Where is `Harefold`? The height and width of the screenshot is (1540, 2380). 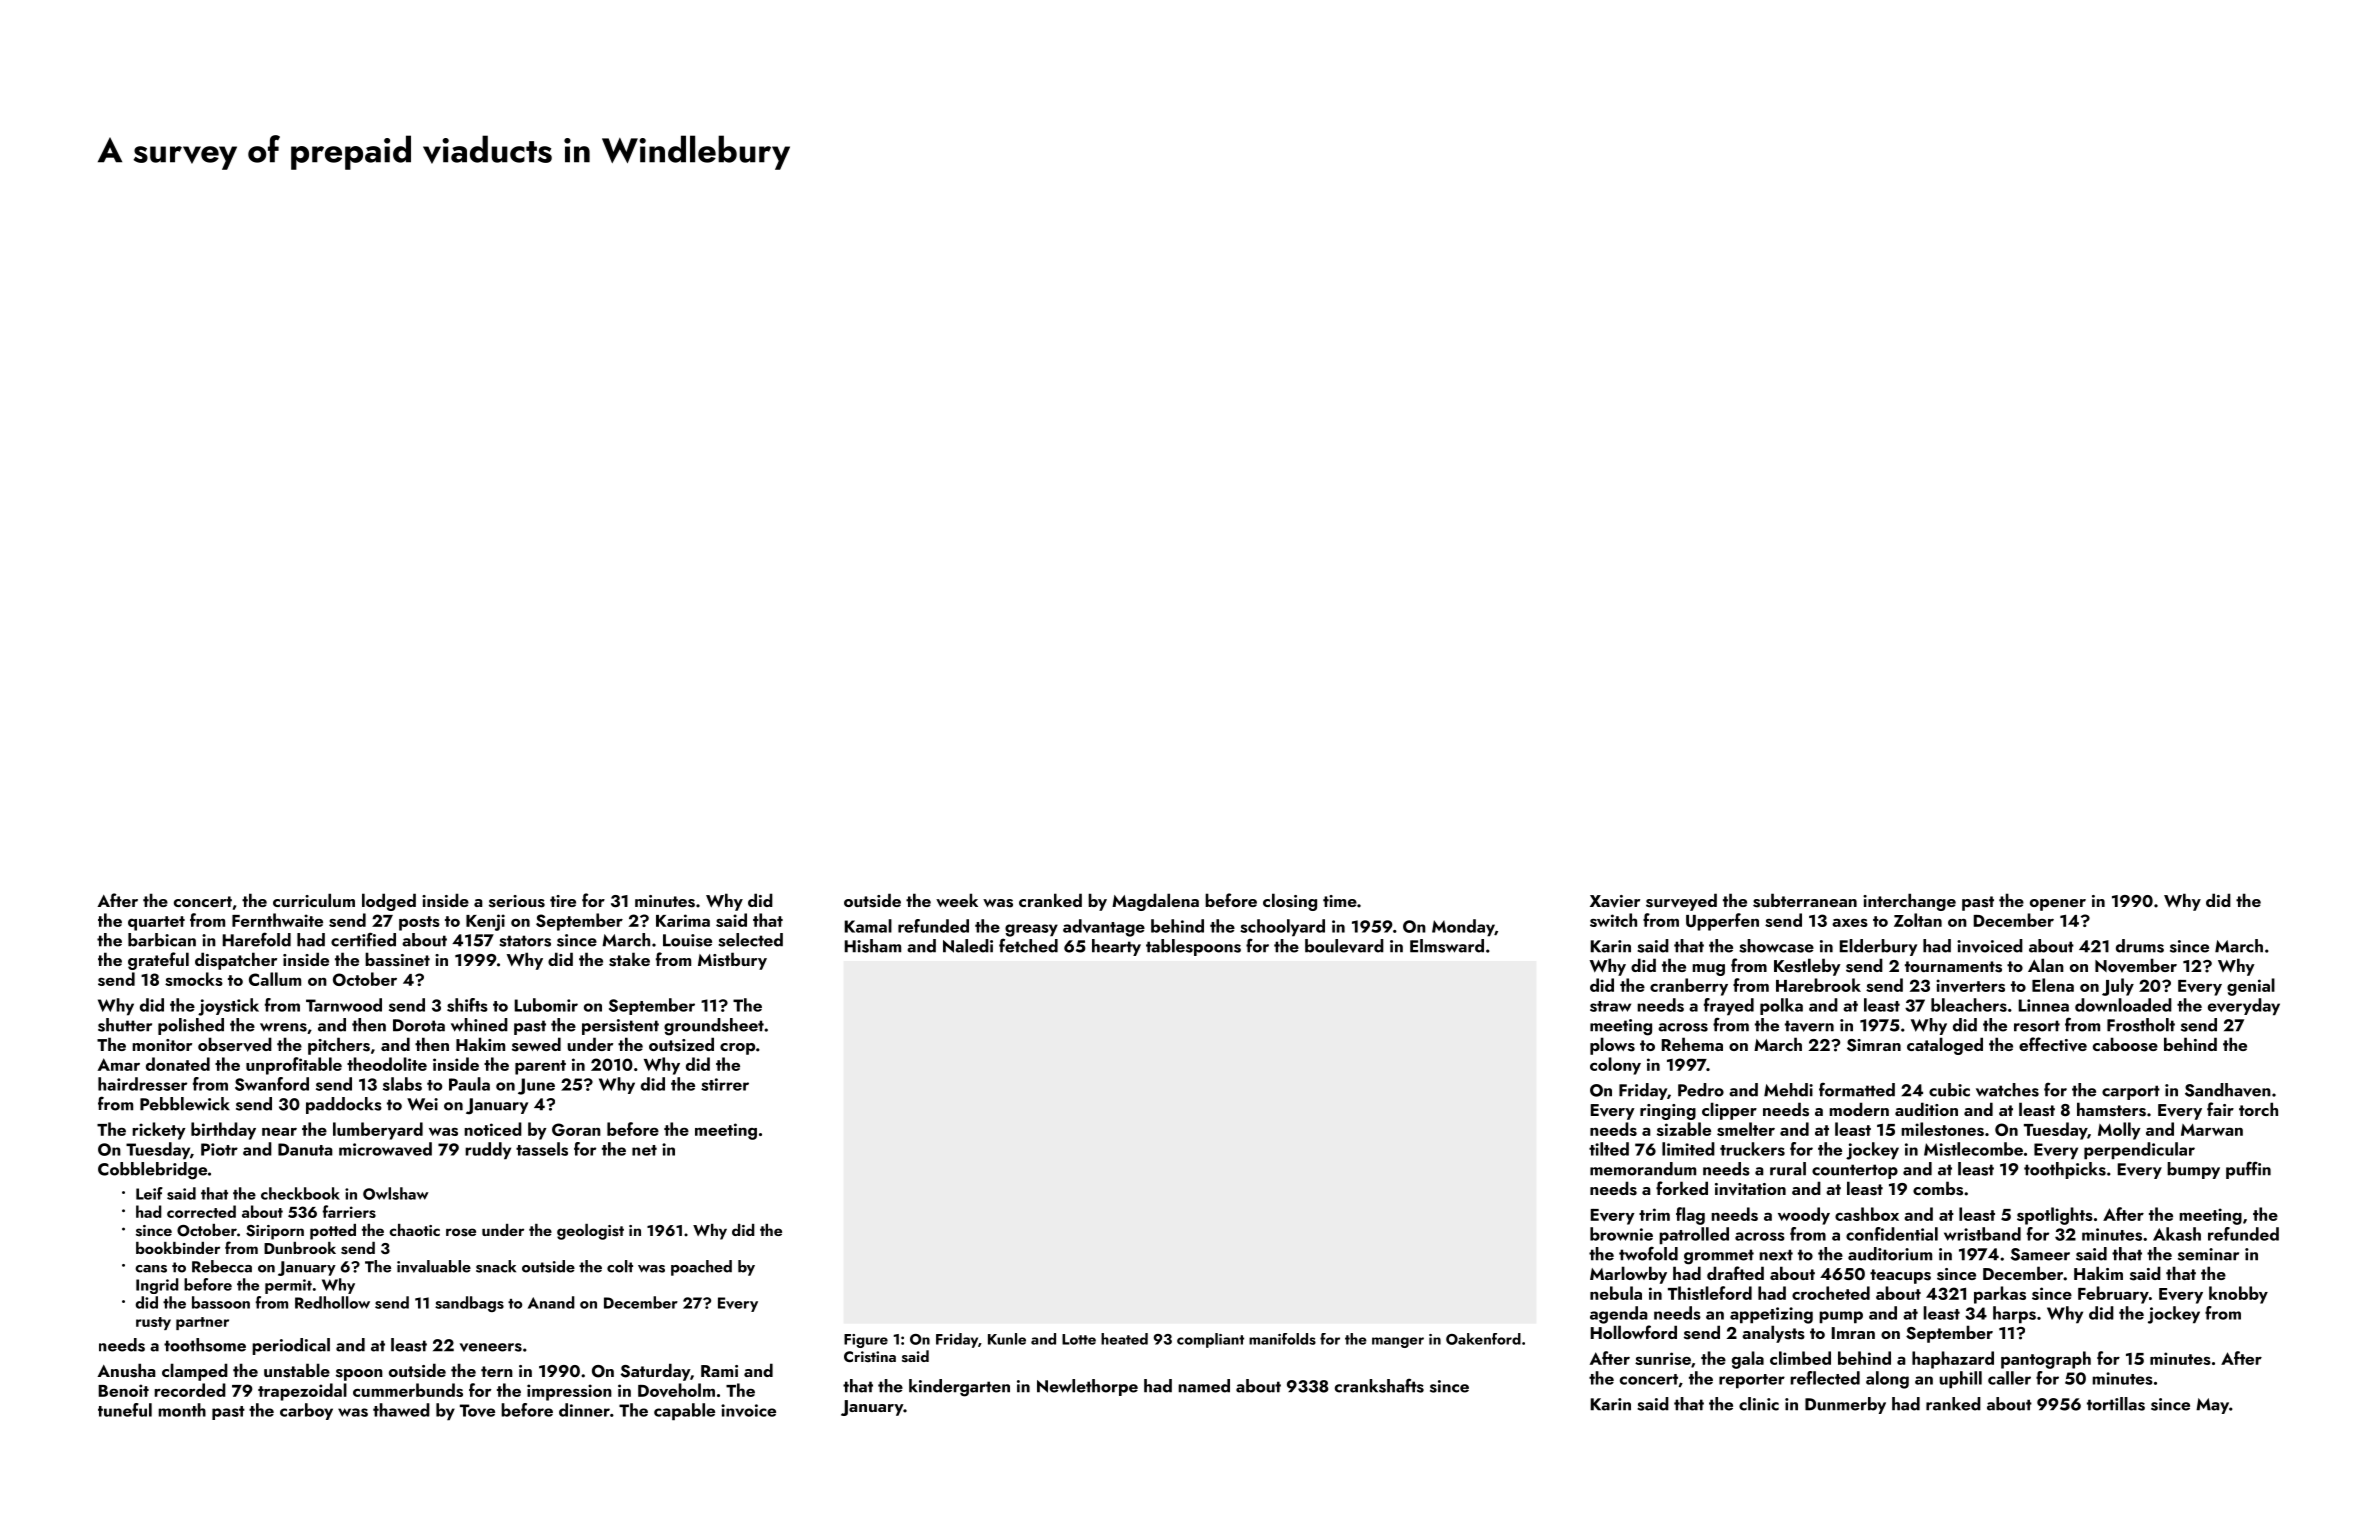 Harefold is located at coordinates (257, 939).
